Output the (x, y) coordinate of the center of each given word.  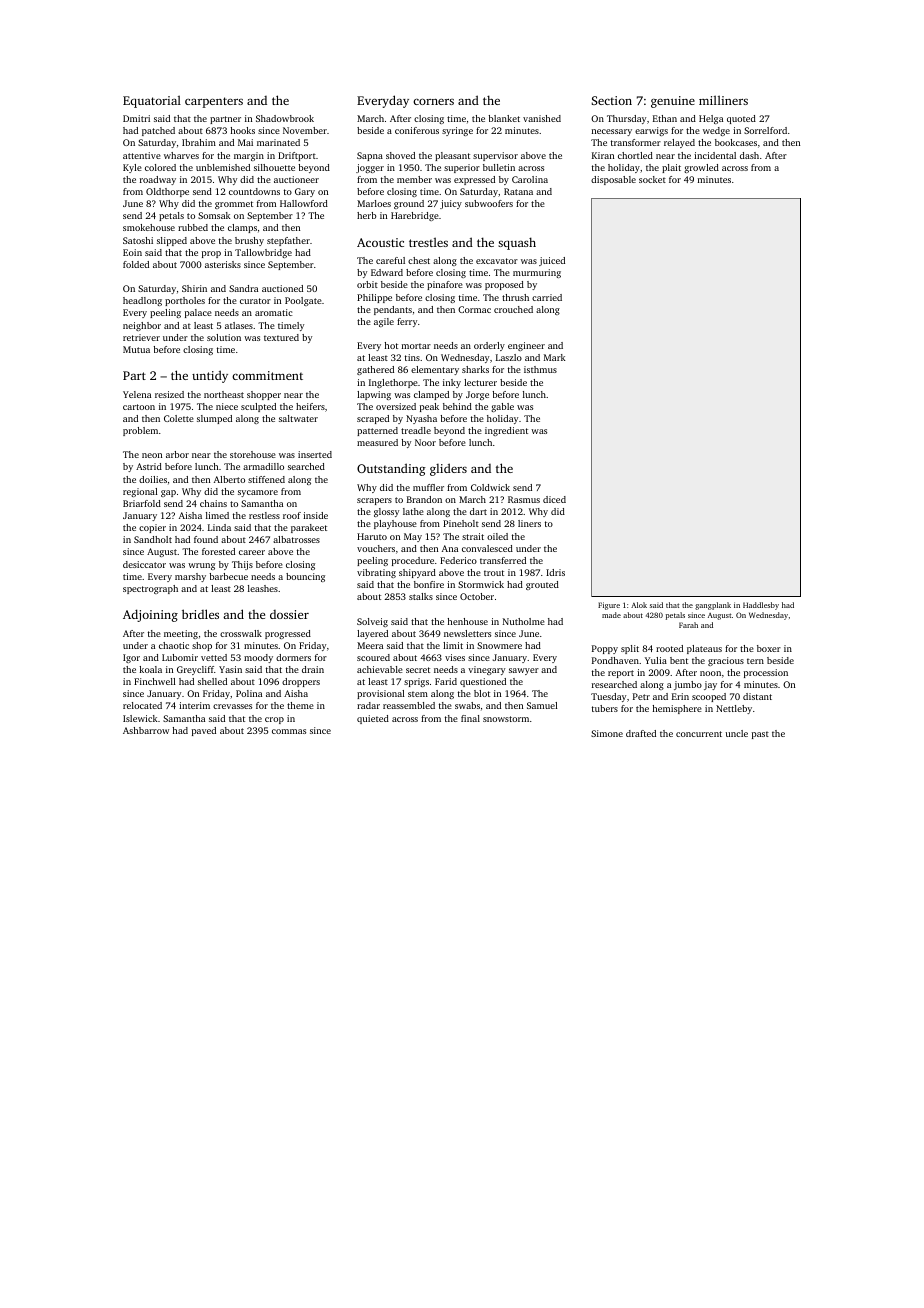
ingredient (506, 431)
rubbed (193, 227)
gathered (375, 370)
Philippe (374, 298)
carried (547, 297)
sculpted (258, 407)
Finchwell (154, 681)
